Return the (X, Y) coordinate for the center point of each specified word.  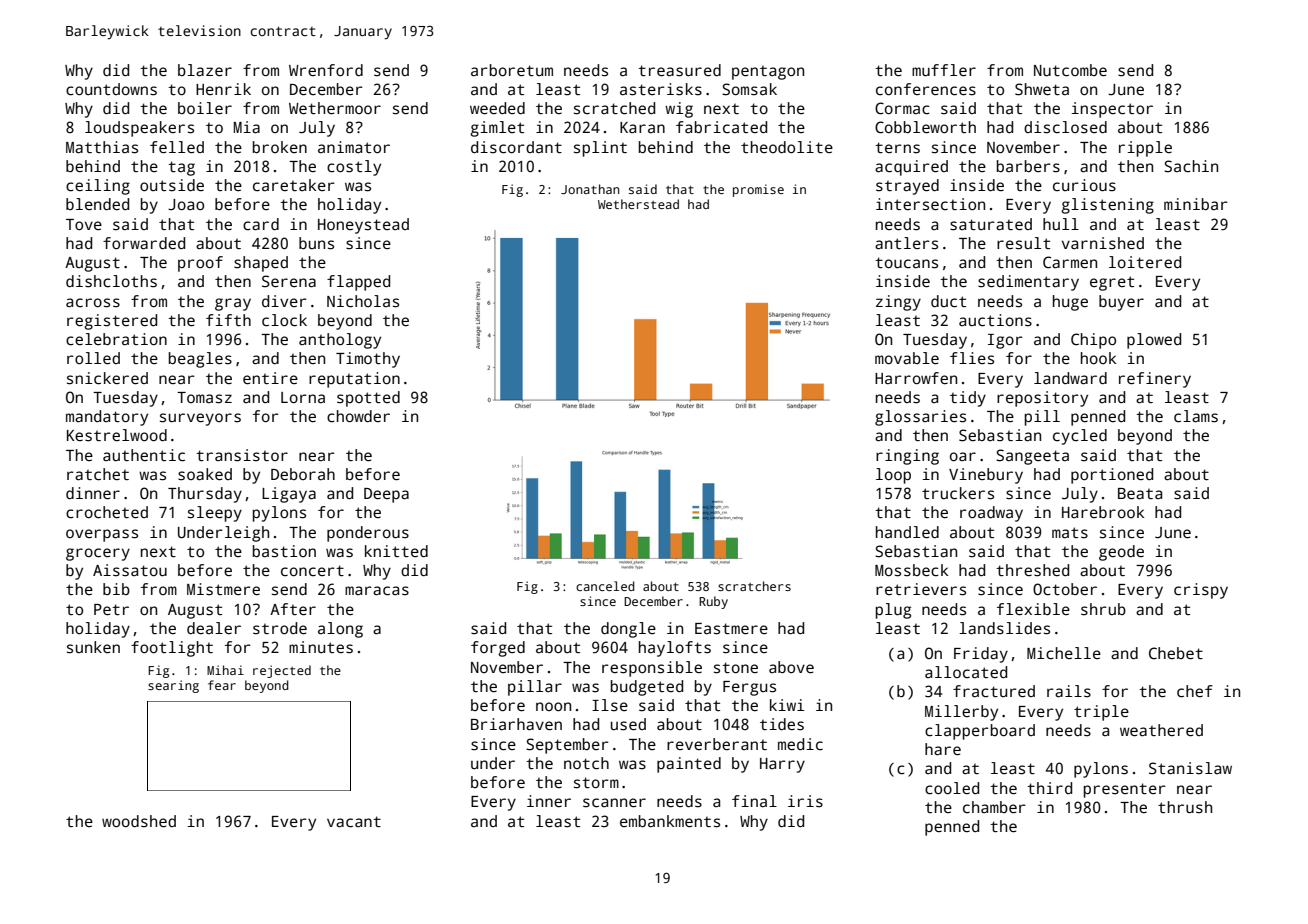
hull (1061, 224)
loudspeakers (139, 129)
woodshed (139, 821)
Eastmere (731, 629)
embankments (670, 821)
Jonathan (590, 189)
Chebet (1176, 653)
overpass (102, 535)
